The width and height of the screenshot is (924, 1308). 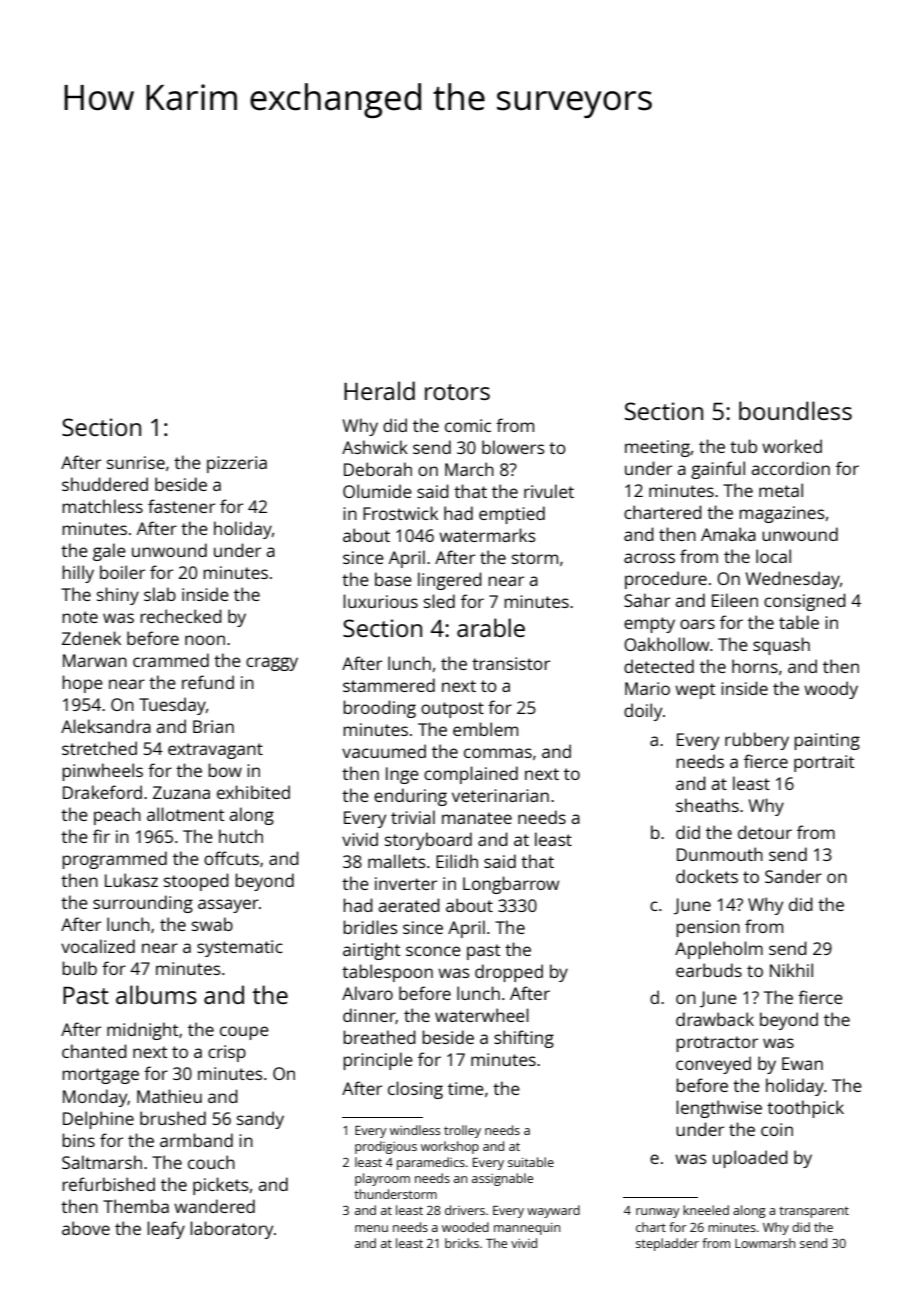 I want to click on worked, so click(x=792, y=446).
